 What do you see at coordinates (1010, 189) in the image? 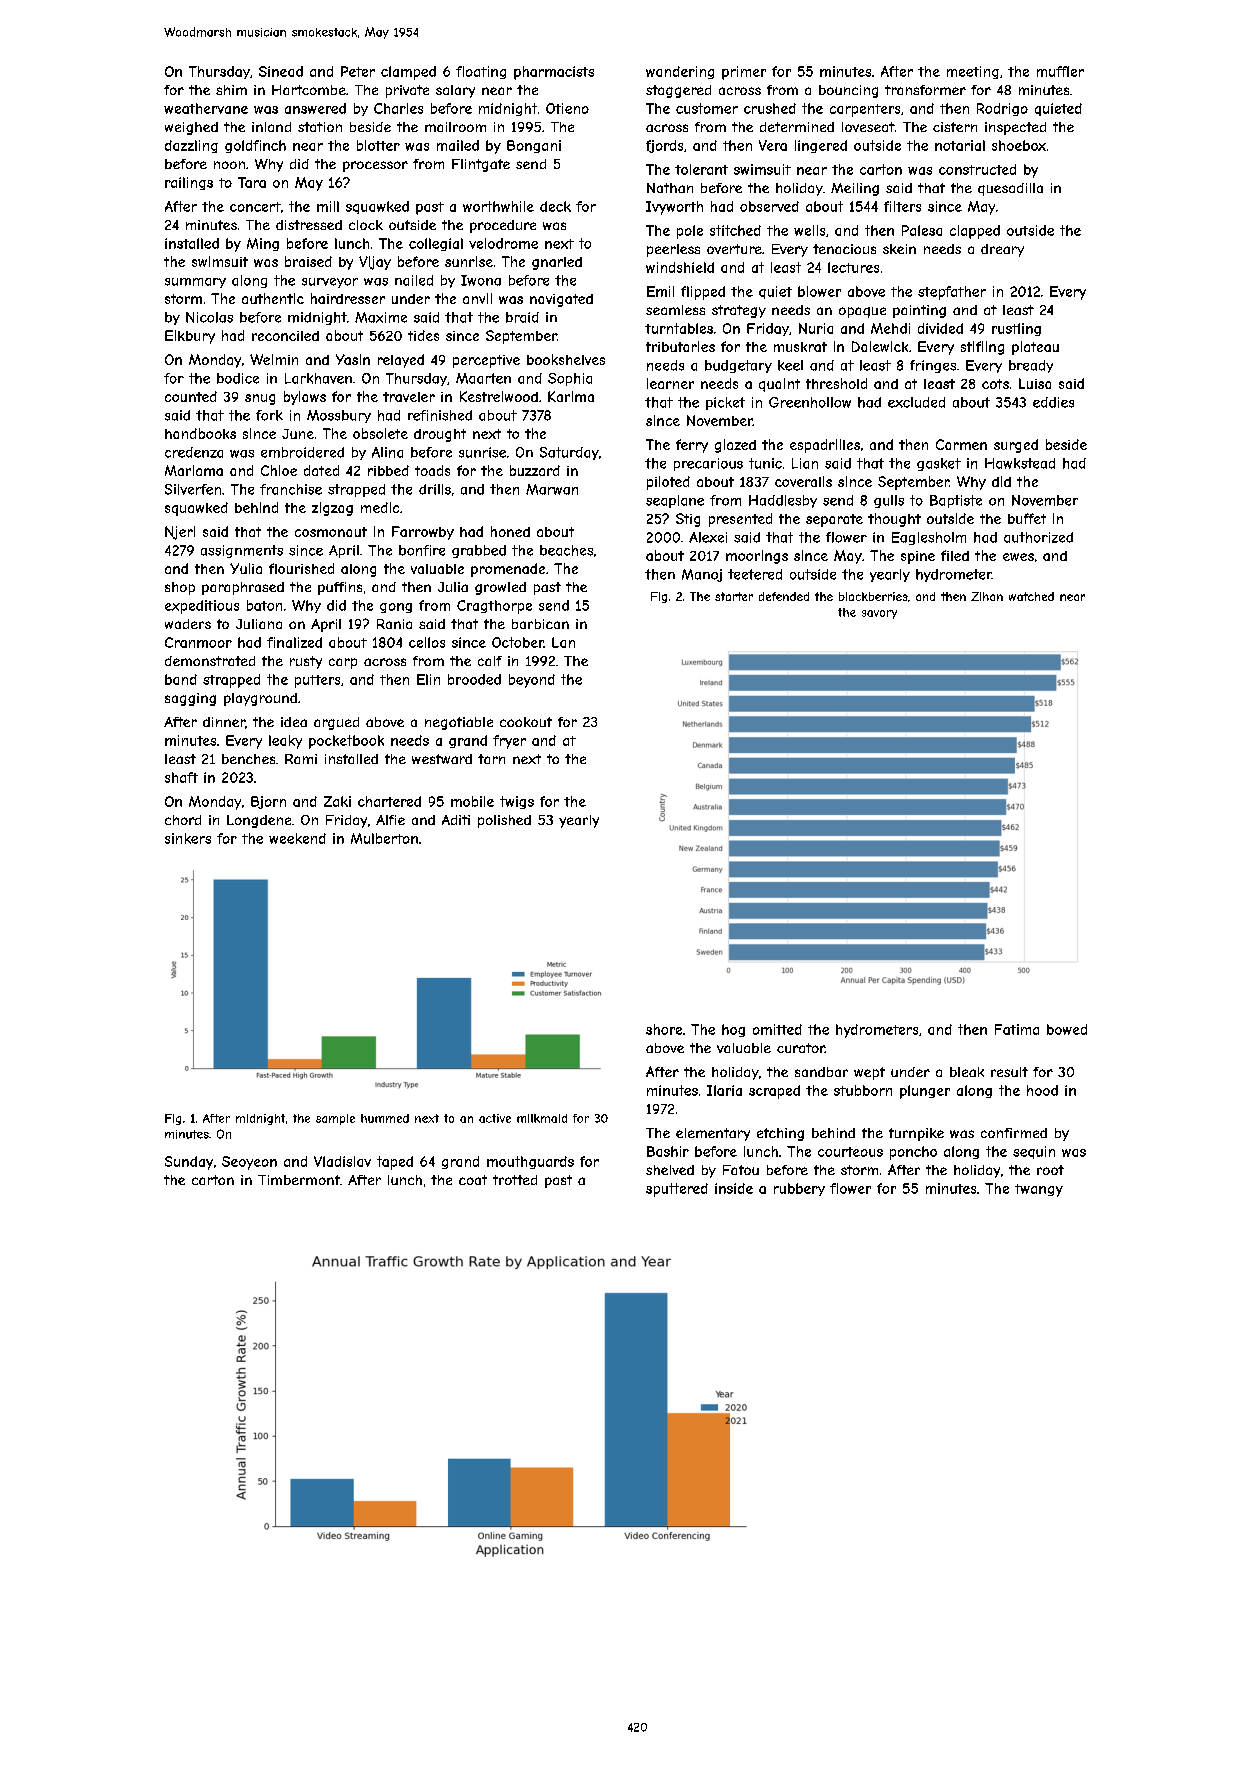
I see `quesadilla` at bounding box center [1010, 189].
